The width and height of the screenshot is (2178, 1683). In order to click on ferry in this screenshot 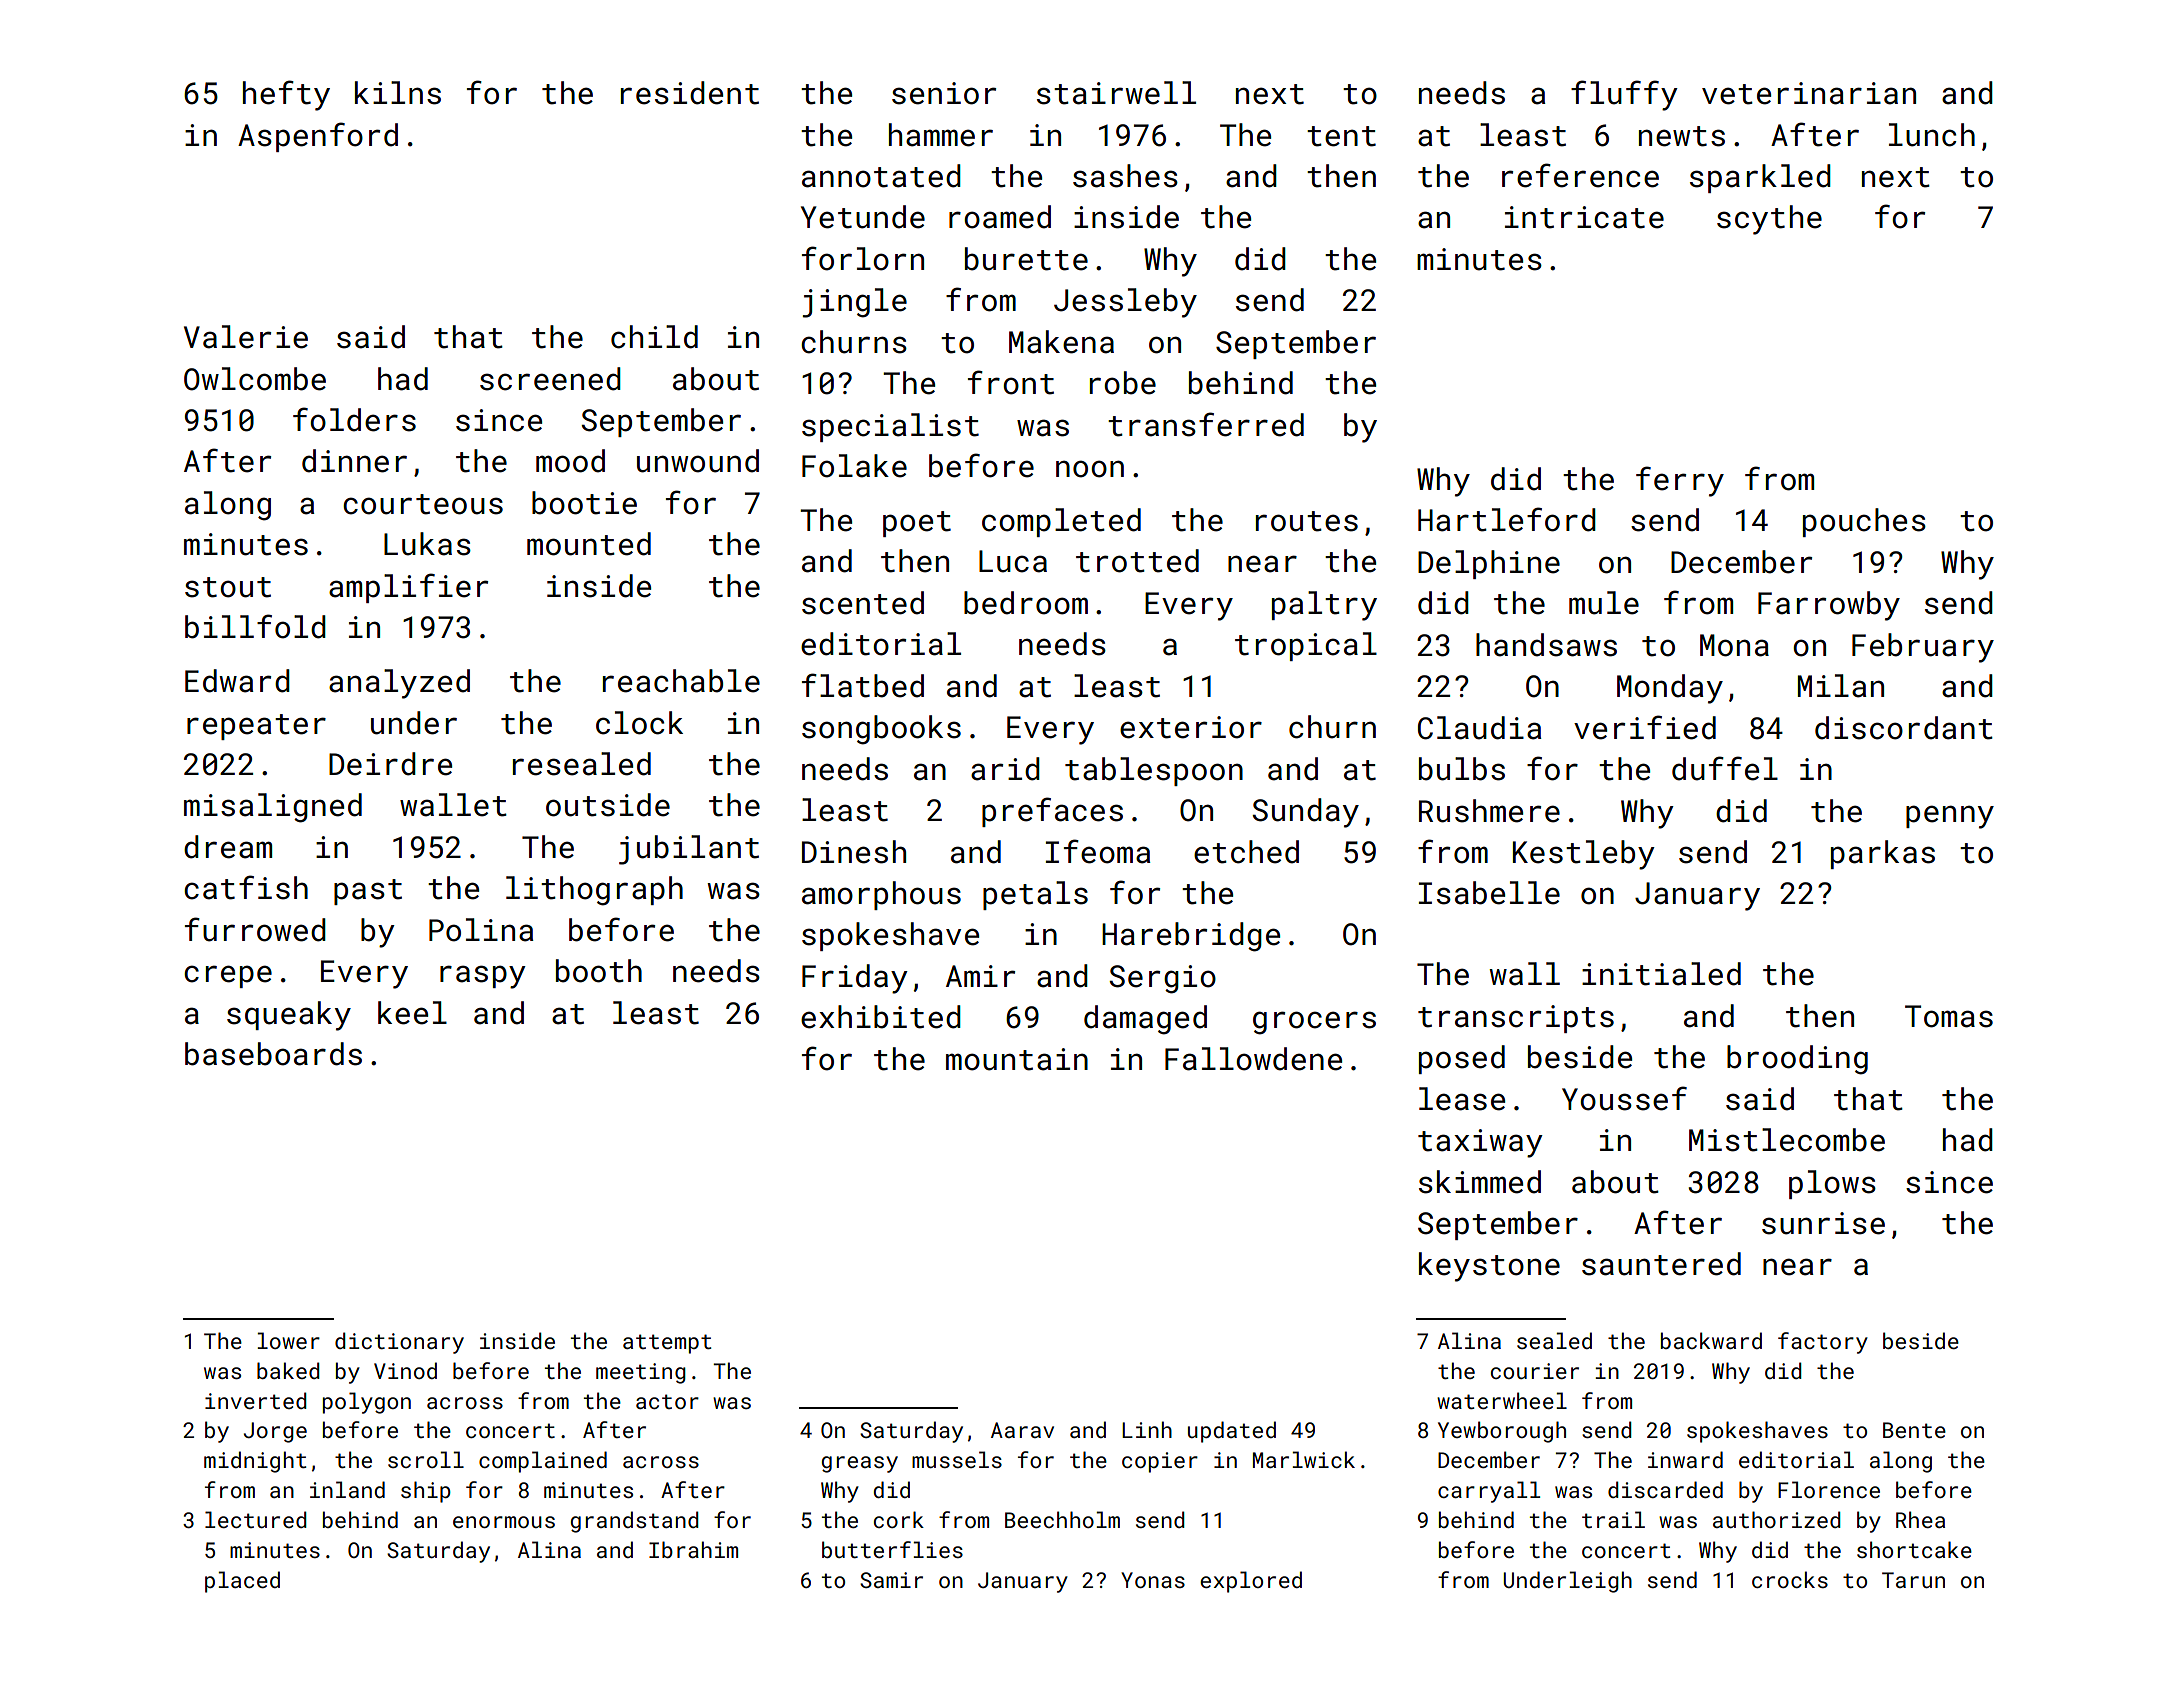, I will do `click(1680, 481)`.
